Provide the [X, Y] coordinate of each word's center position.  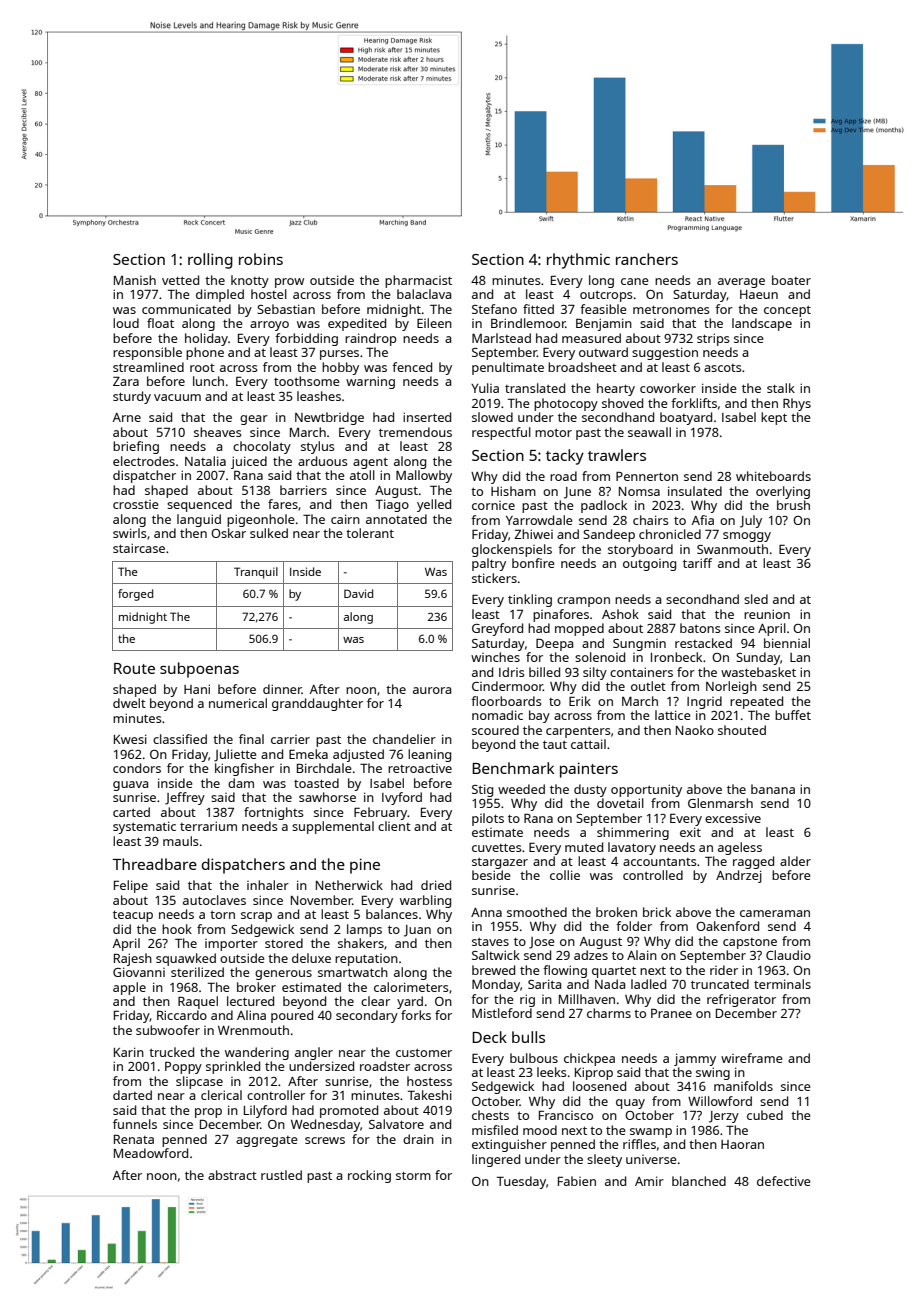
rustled [281, 1175]
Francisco [566, 1115]
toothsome [307, 381]
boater [791, 280]
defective [784, 1181]
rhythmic [578, 261]
